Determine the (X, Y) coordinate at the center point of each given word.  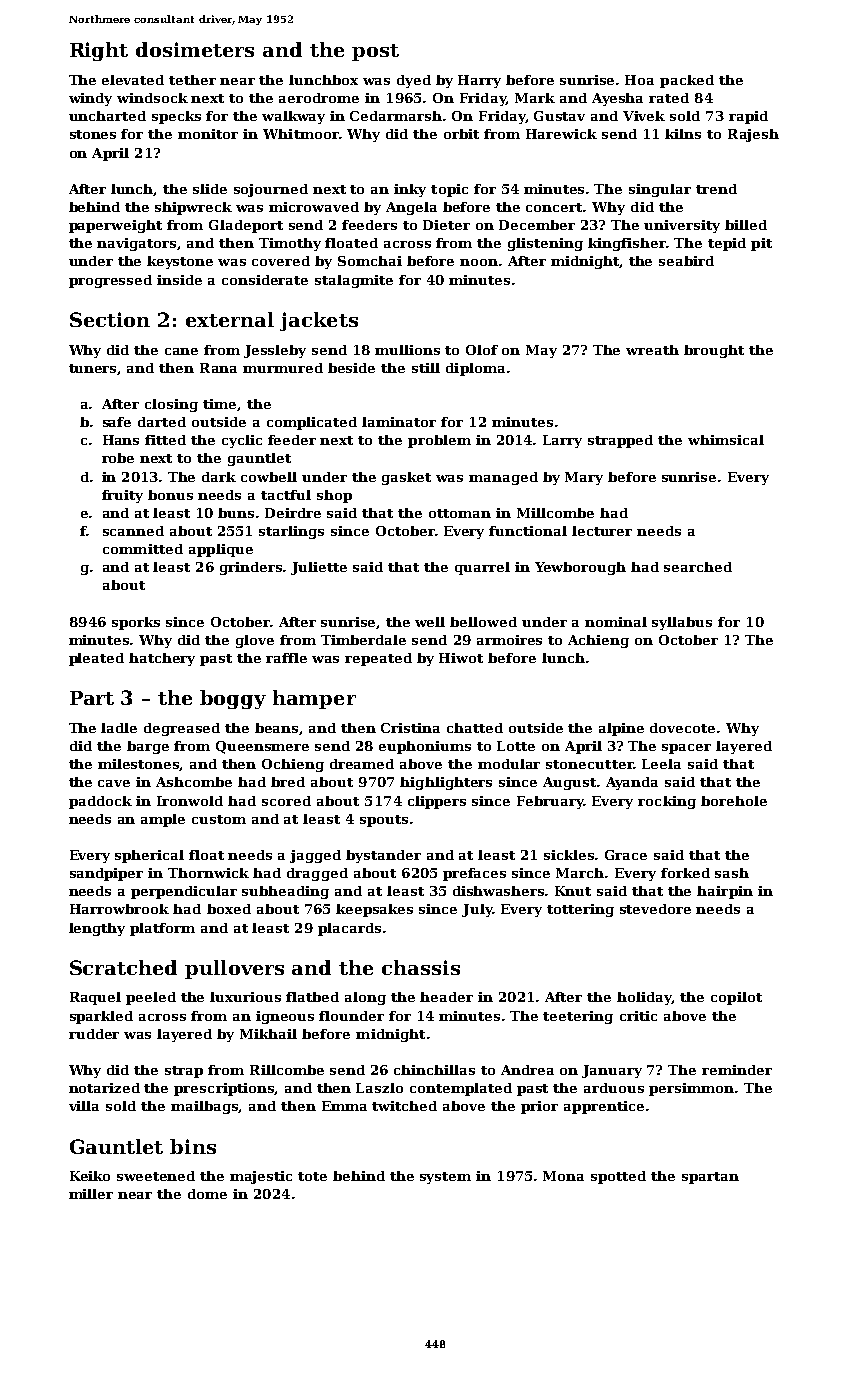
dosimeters (195, 49)
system (445, 1178)
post (375, 52)
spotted (618, 1177)
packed (687, 81)
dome (207, 1194)
